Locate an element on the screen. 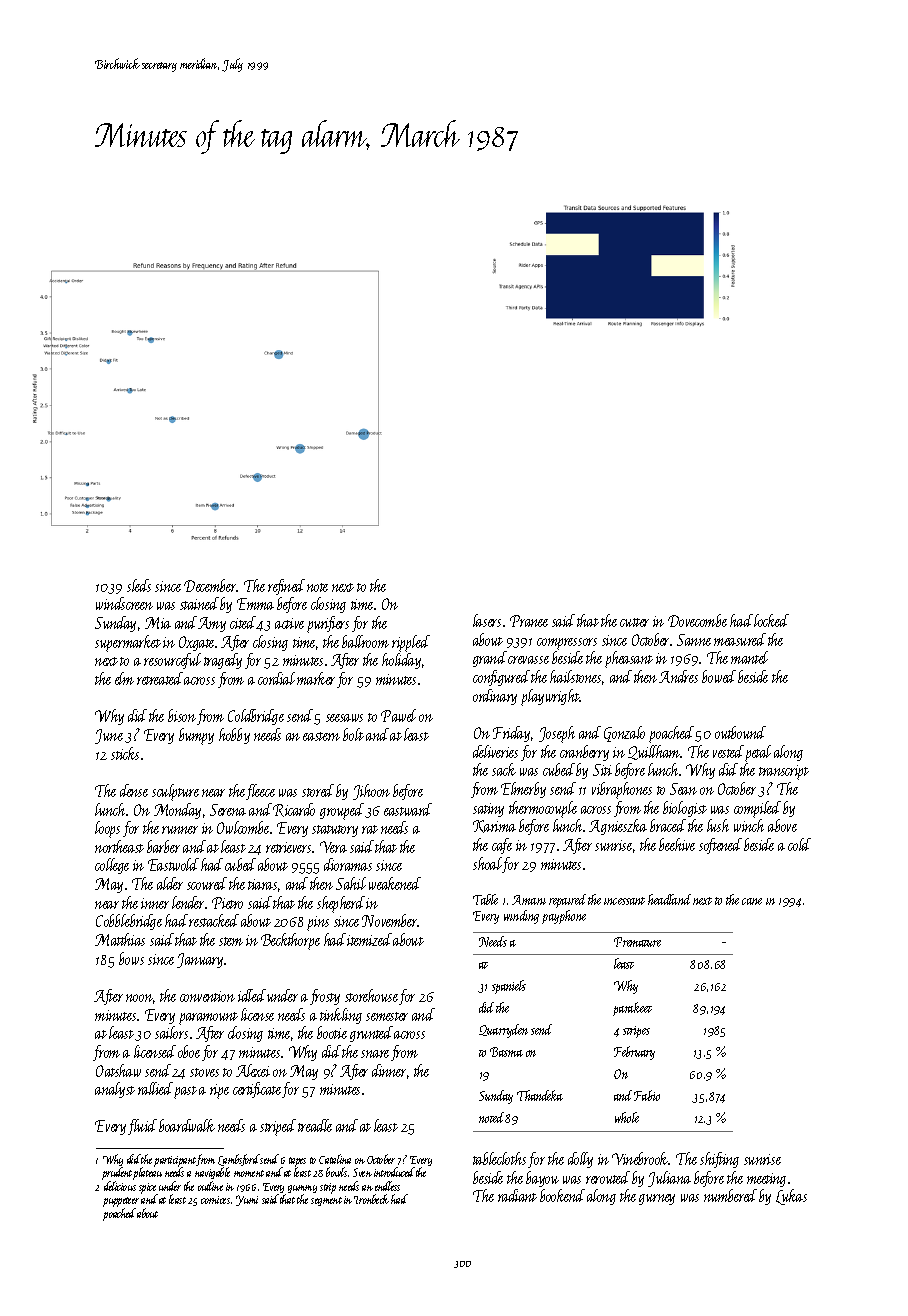 This screenshot has height=1316, width=908. college is located at coordinates (112, 866).
